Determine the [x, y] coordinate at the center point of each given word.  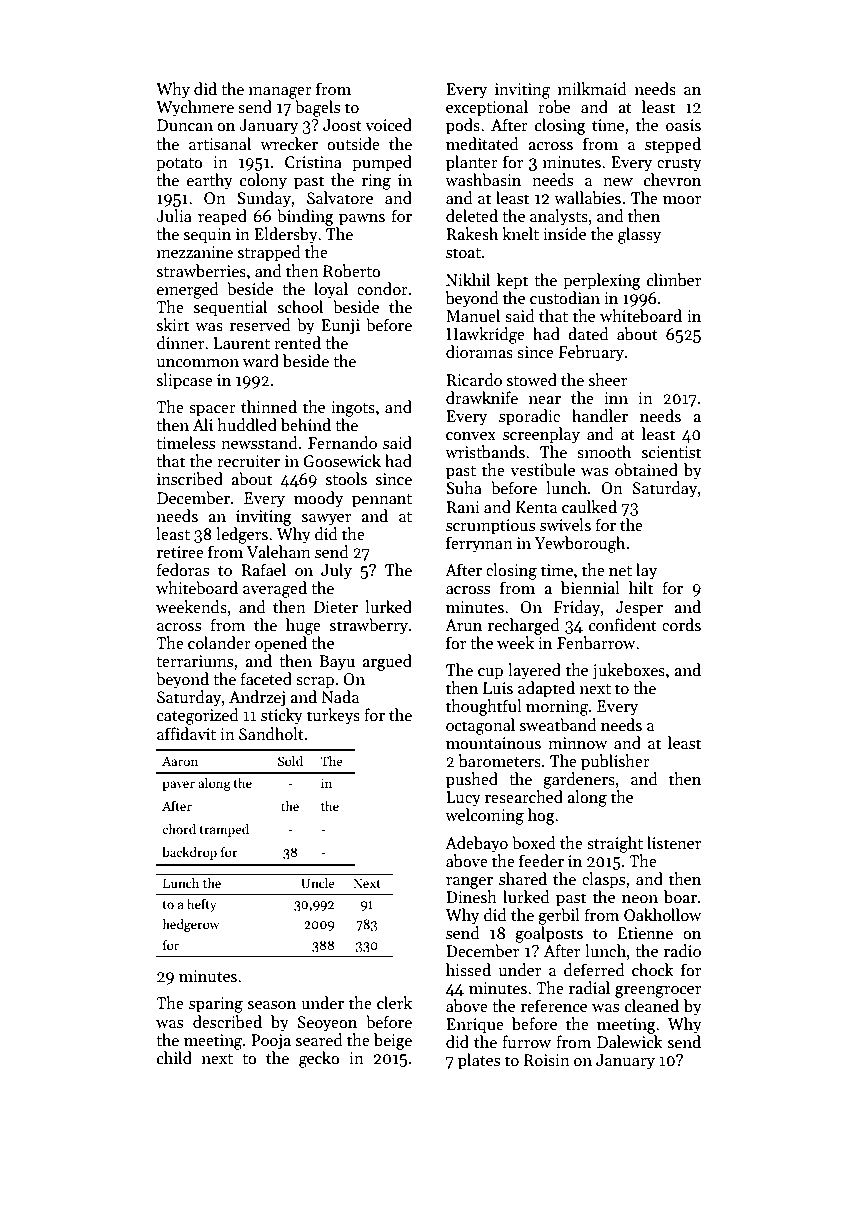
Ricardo [474, 379]
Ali [203, 424]
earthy [210, 181]
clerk [394, 1002]
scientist [671, 452]
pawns [362, 220]
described [227, 1022]
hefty [202, 905]
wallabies [587, 198]
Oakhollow [663, 915]
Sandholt [271, 733]
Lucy [463, 799]
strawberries [201, 271]
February [591, 353]
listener [674, 842]
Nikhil [468, 279]
